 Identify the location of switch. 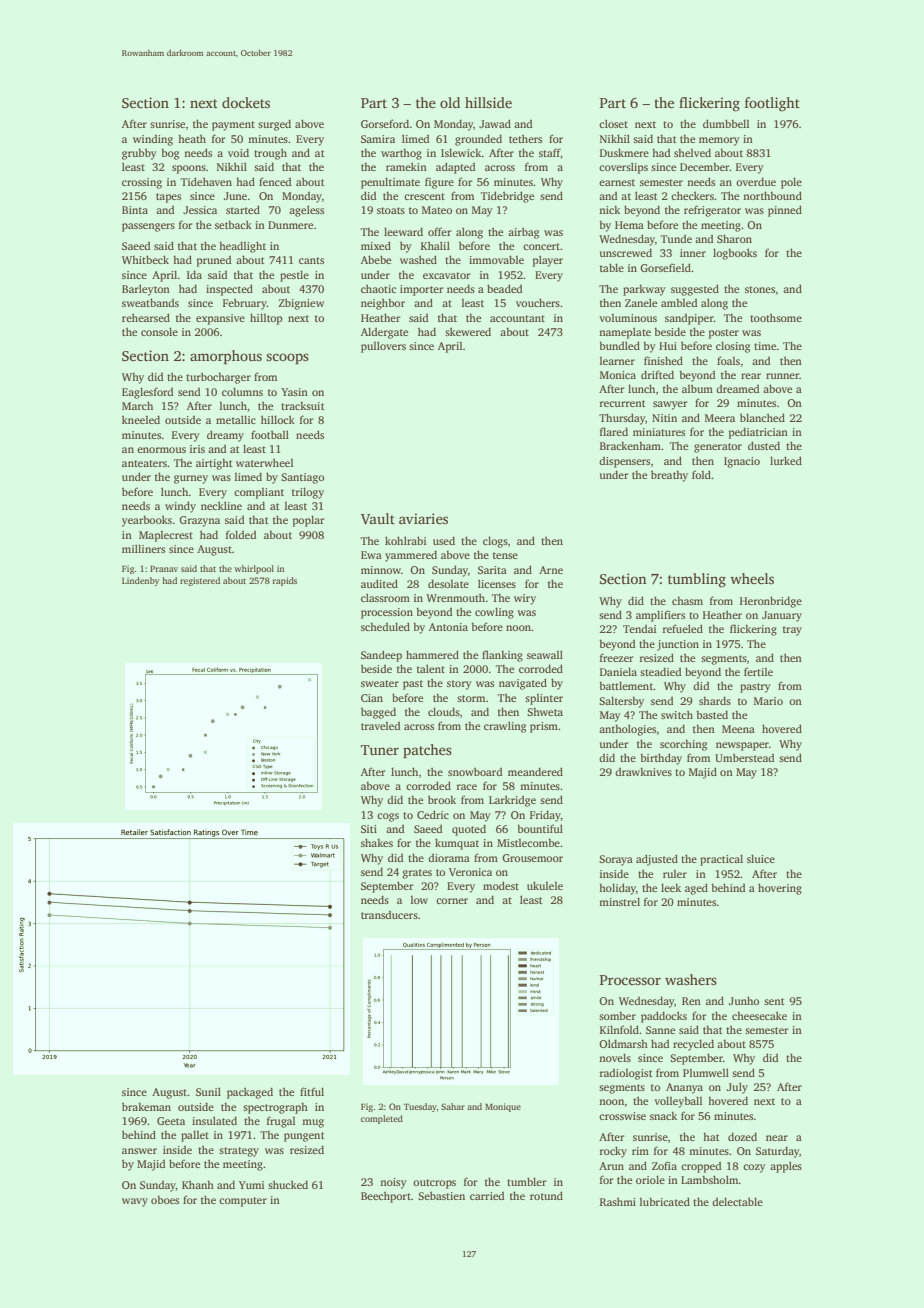
(677, 714).
